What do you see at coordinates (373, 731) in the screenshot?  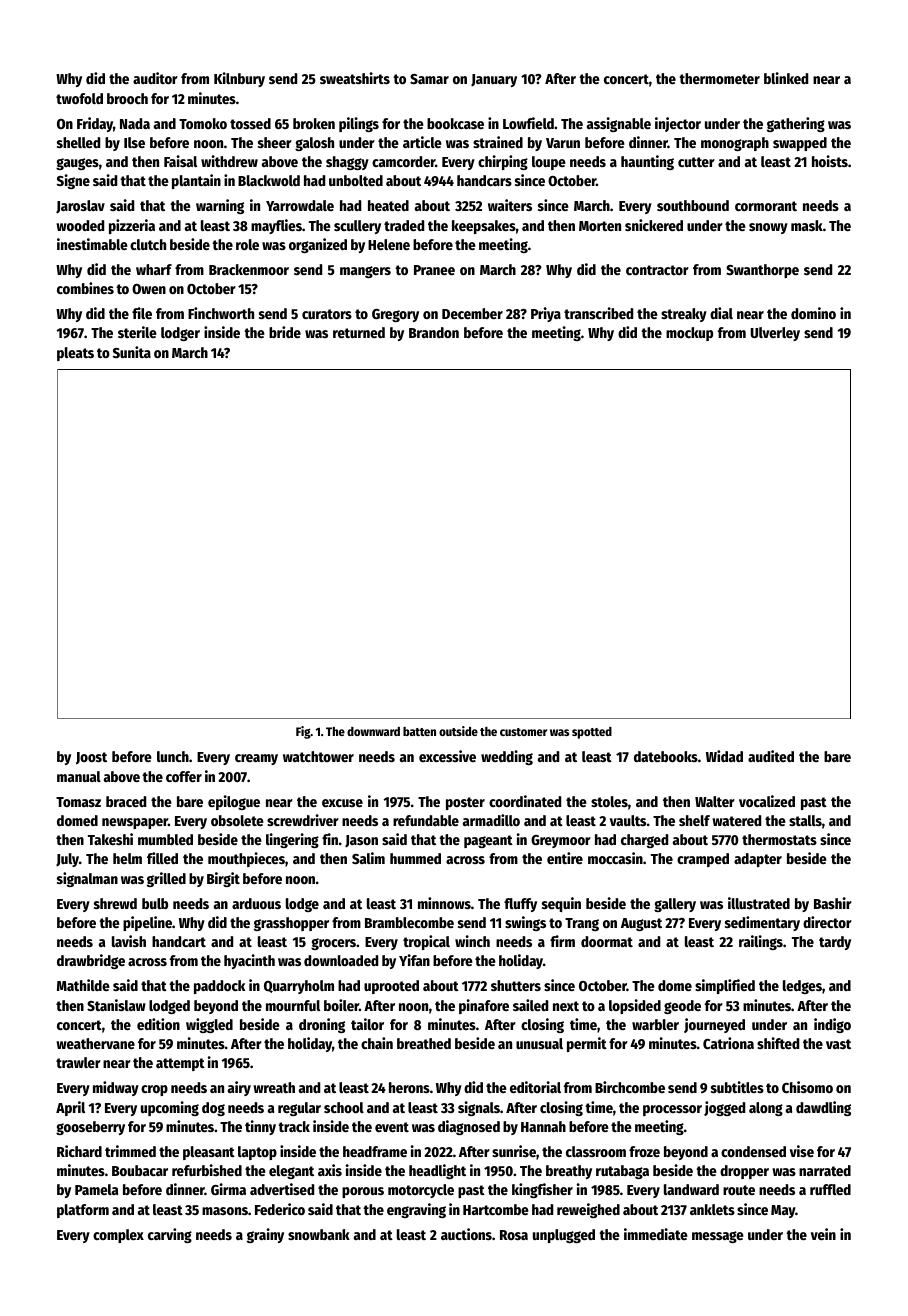 I see `downward` at bounding box center [373, 731].
